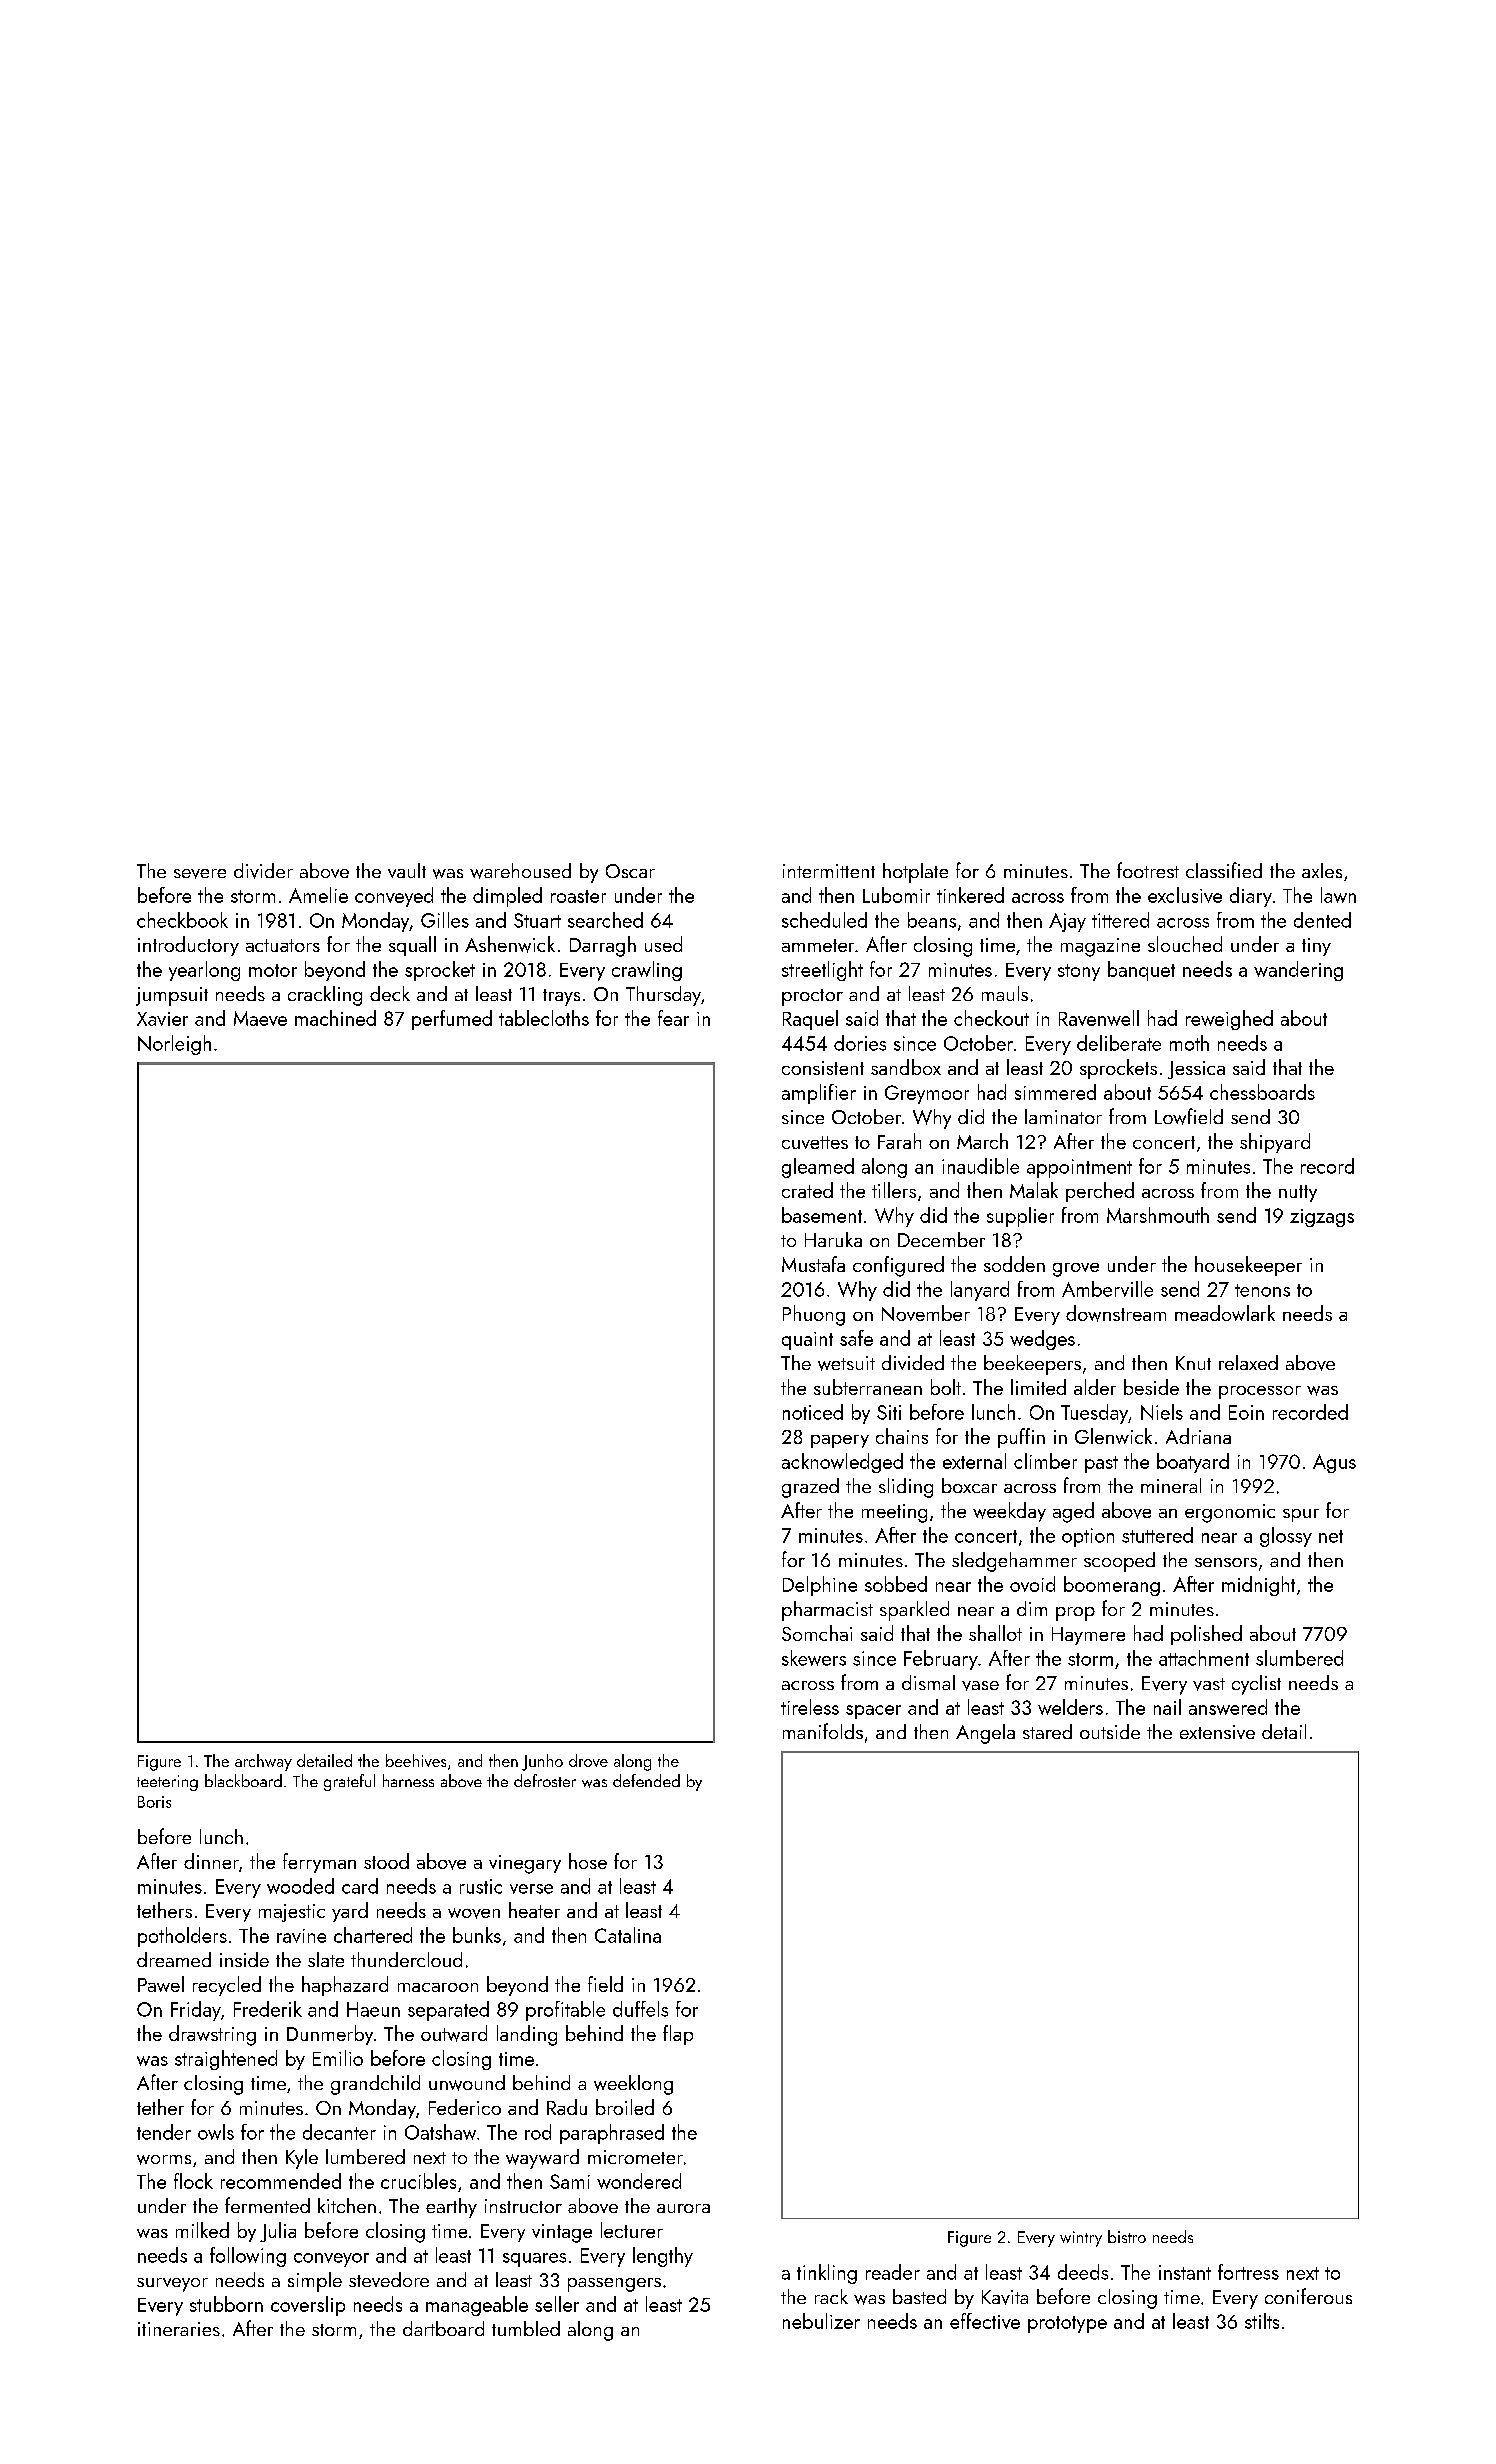  Describe the element at coordinates (167, 1783) in the screenshot. I see `teetering` at that location.
